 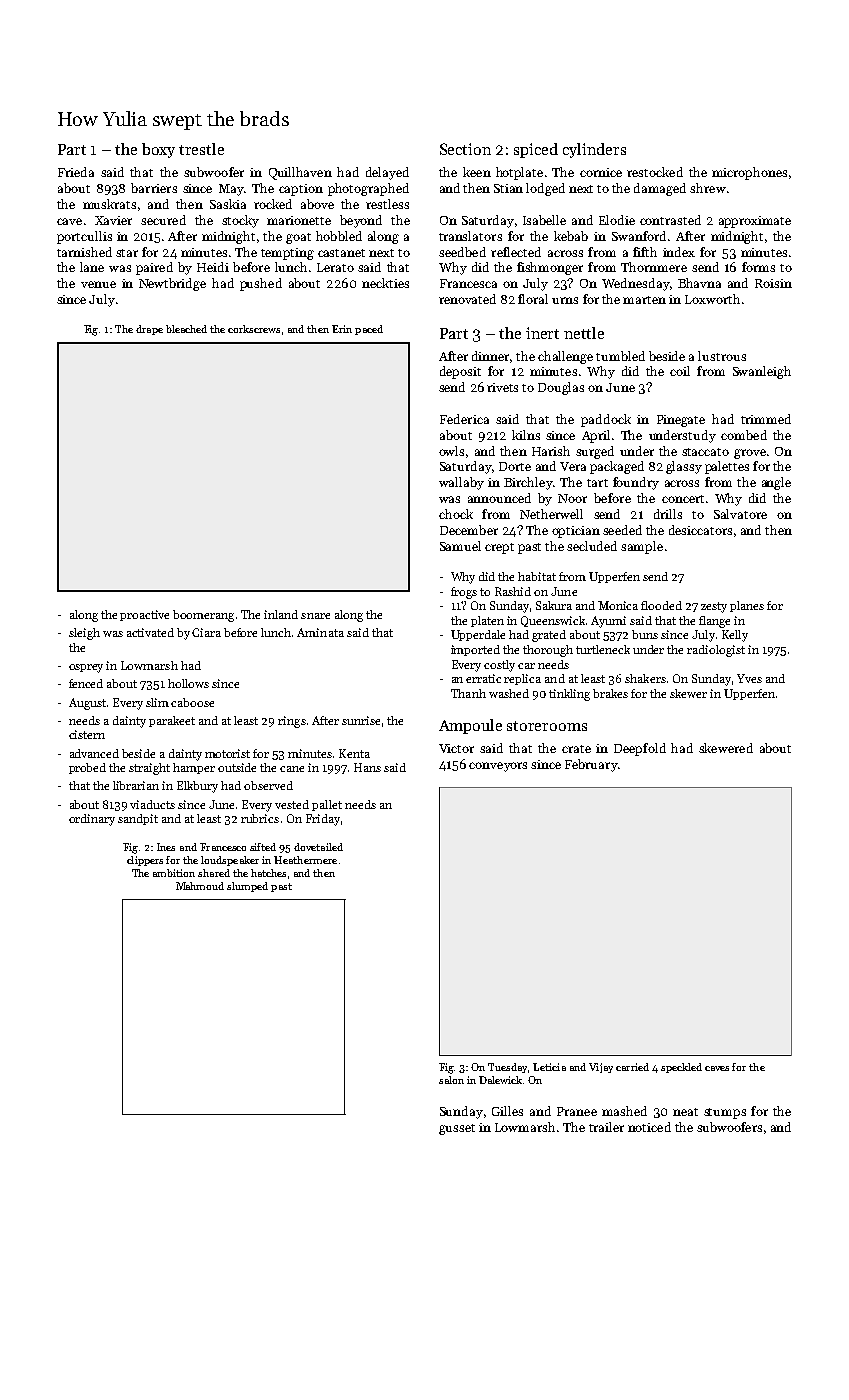 I want to click on salon, so click(x=451, y=1080).
